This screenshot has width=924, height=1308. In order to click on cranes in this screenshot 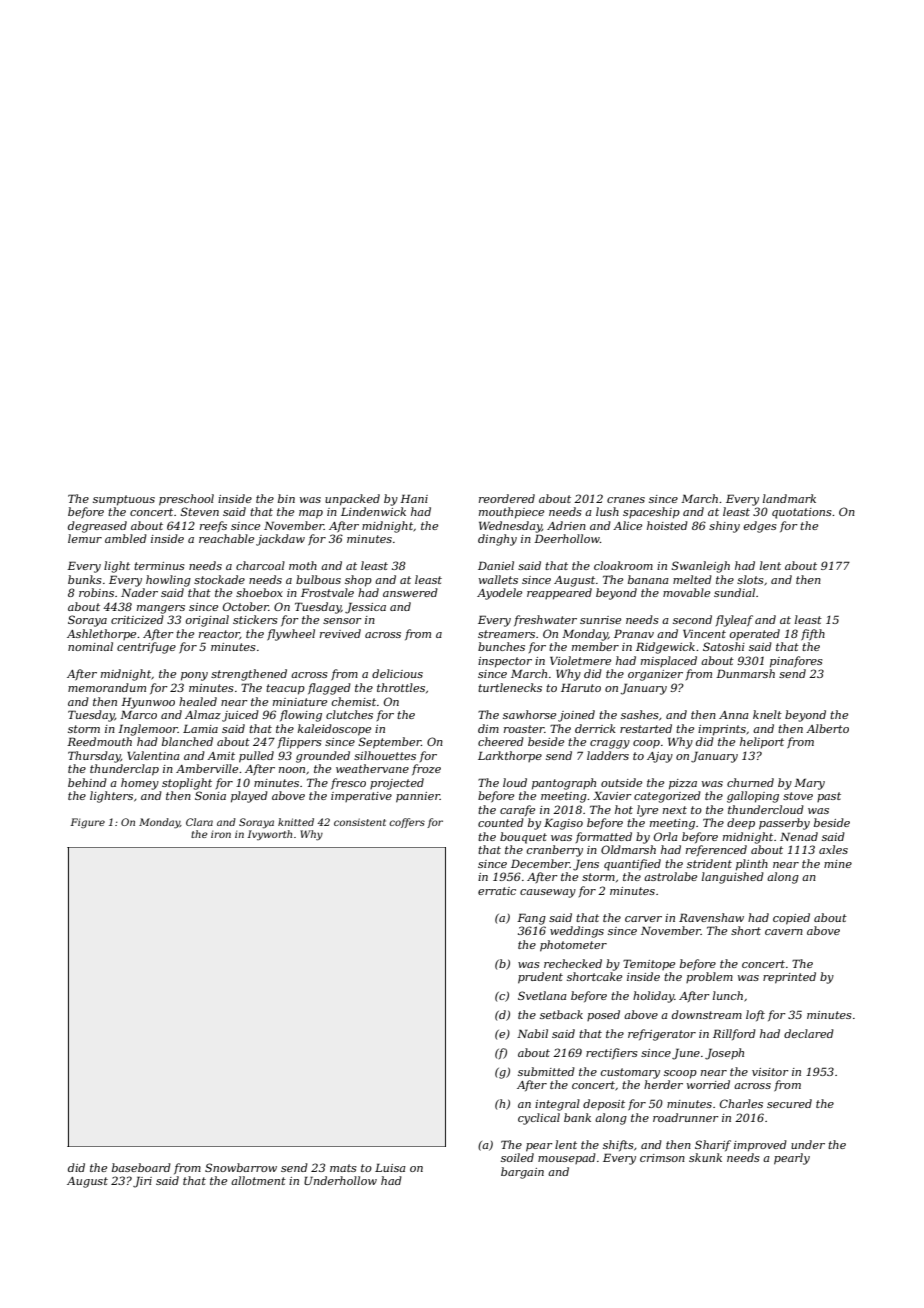, I will do `click(626, 500)`.
